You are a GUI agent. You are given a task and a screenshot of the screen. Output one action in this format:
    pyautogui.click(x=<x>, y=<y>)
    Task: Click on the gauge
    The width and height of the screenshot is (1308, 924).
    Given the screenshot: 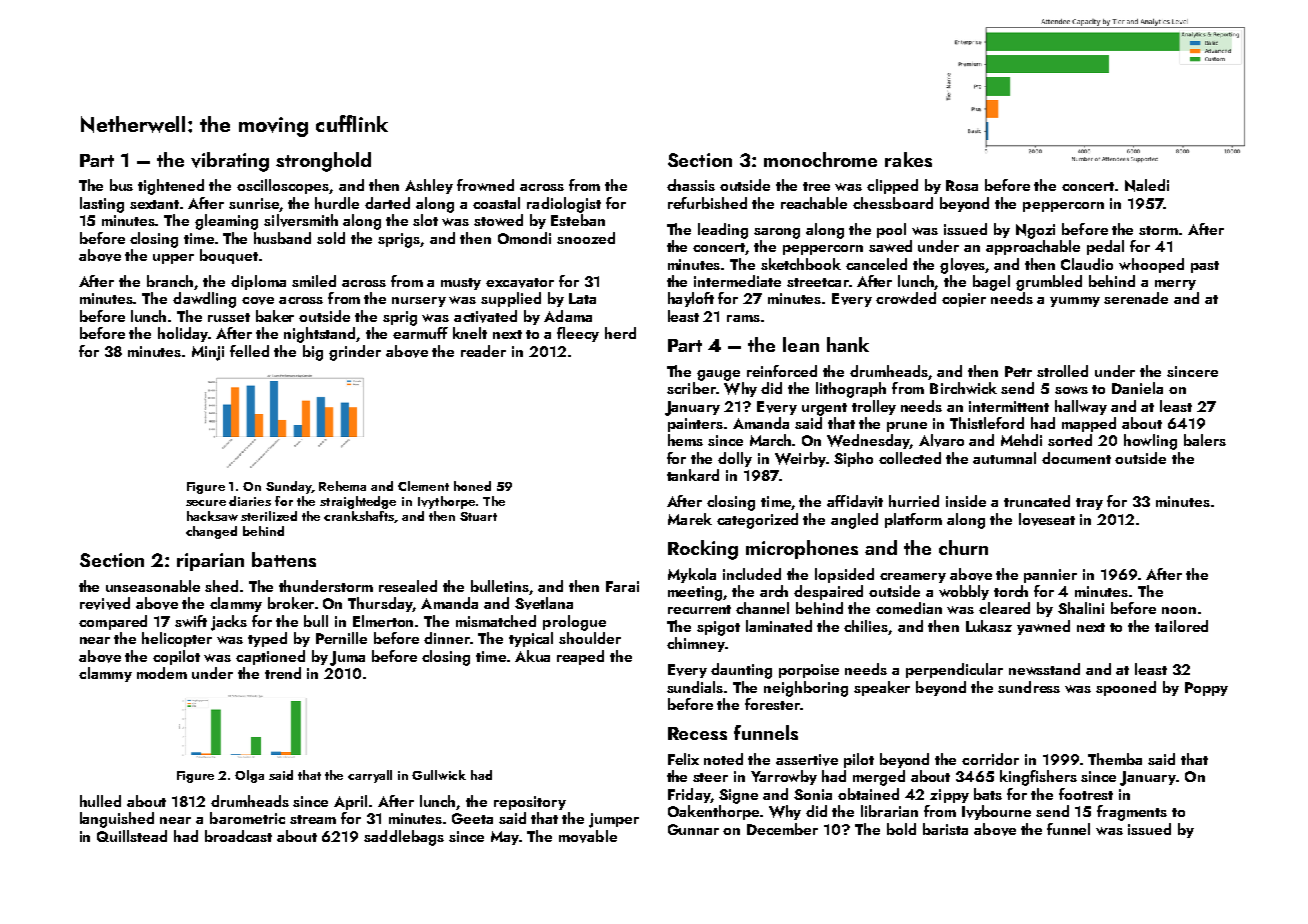 What is the action you would take?
    pyautogui.click(x=718, y=375)
